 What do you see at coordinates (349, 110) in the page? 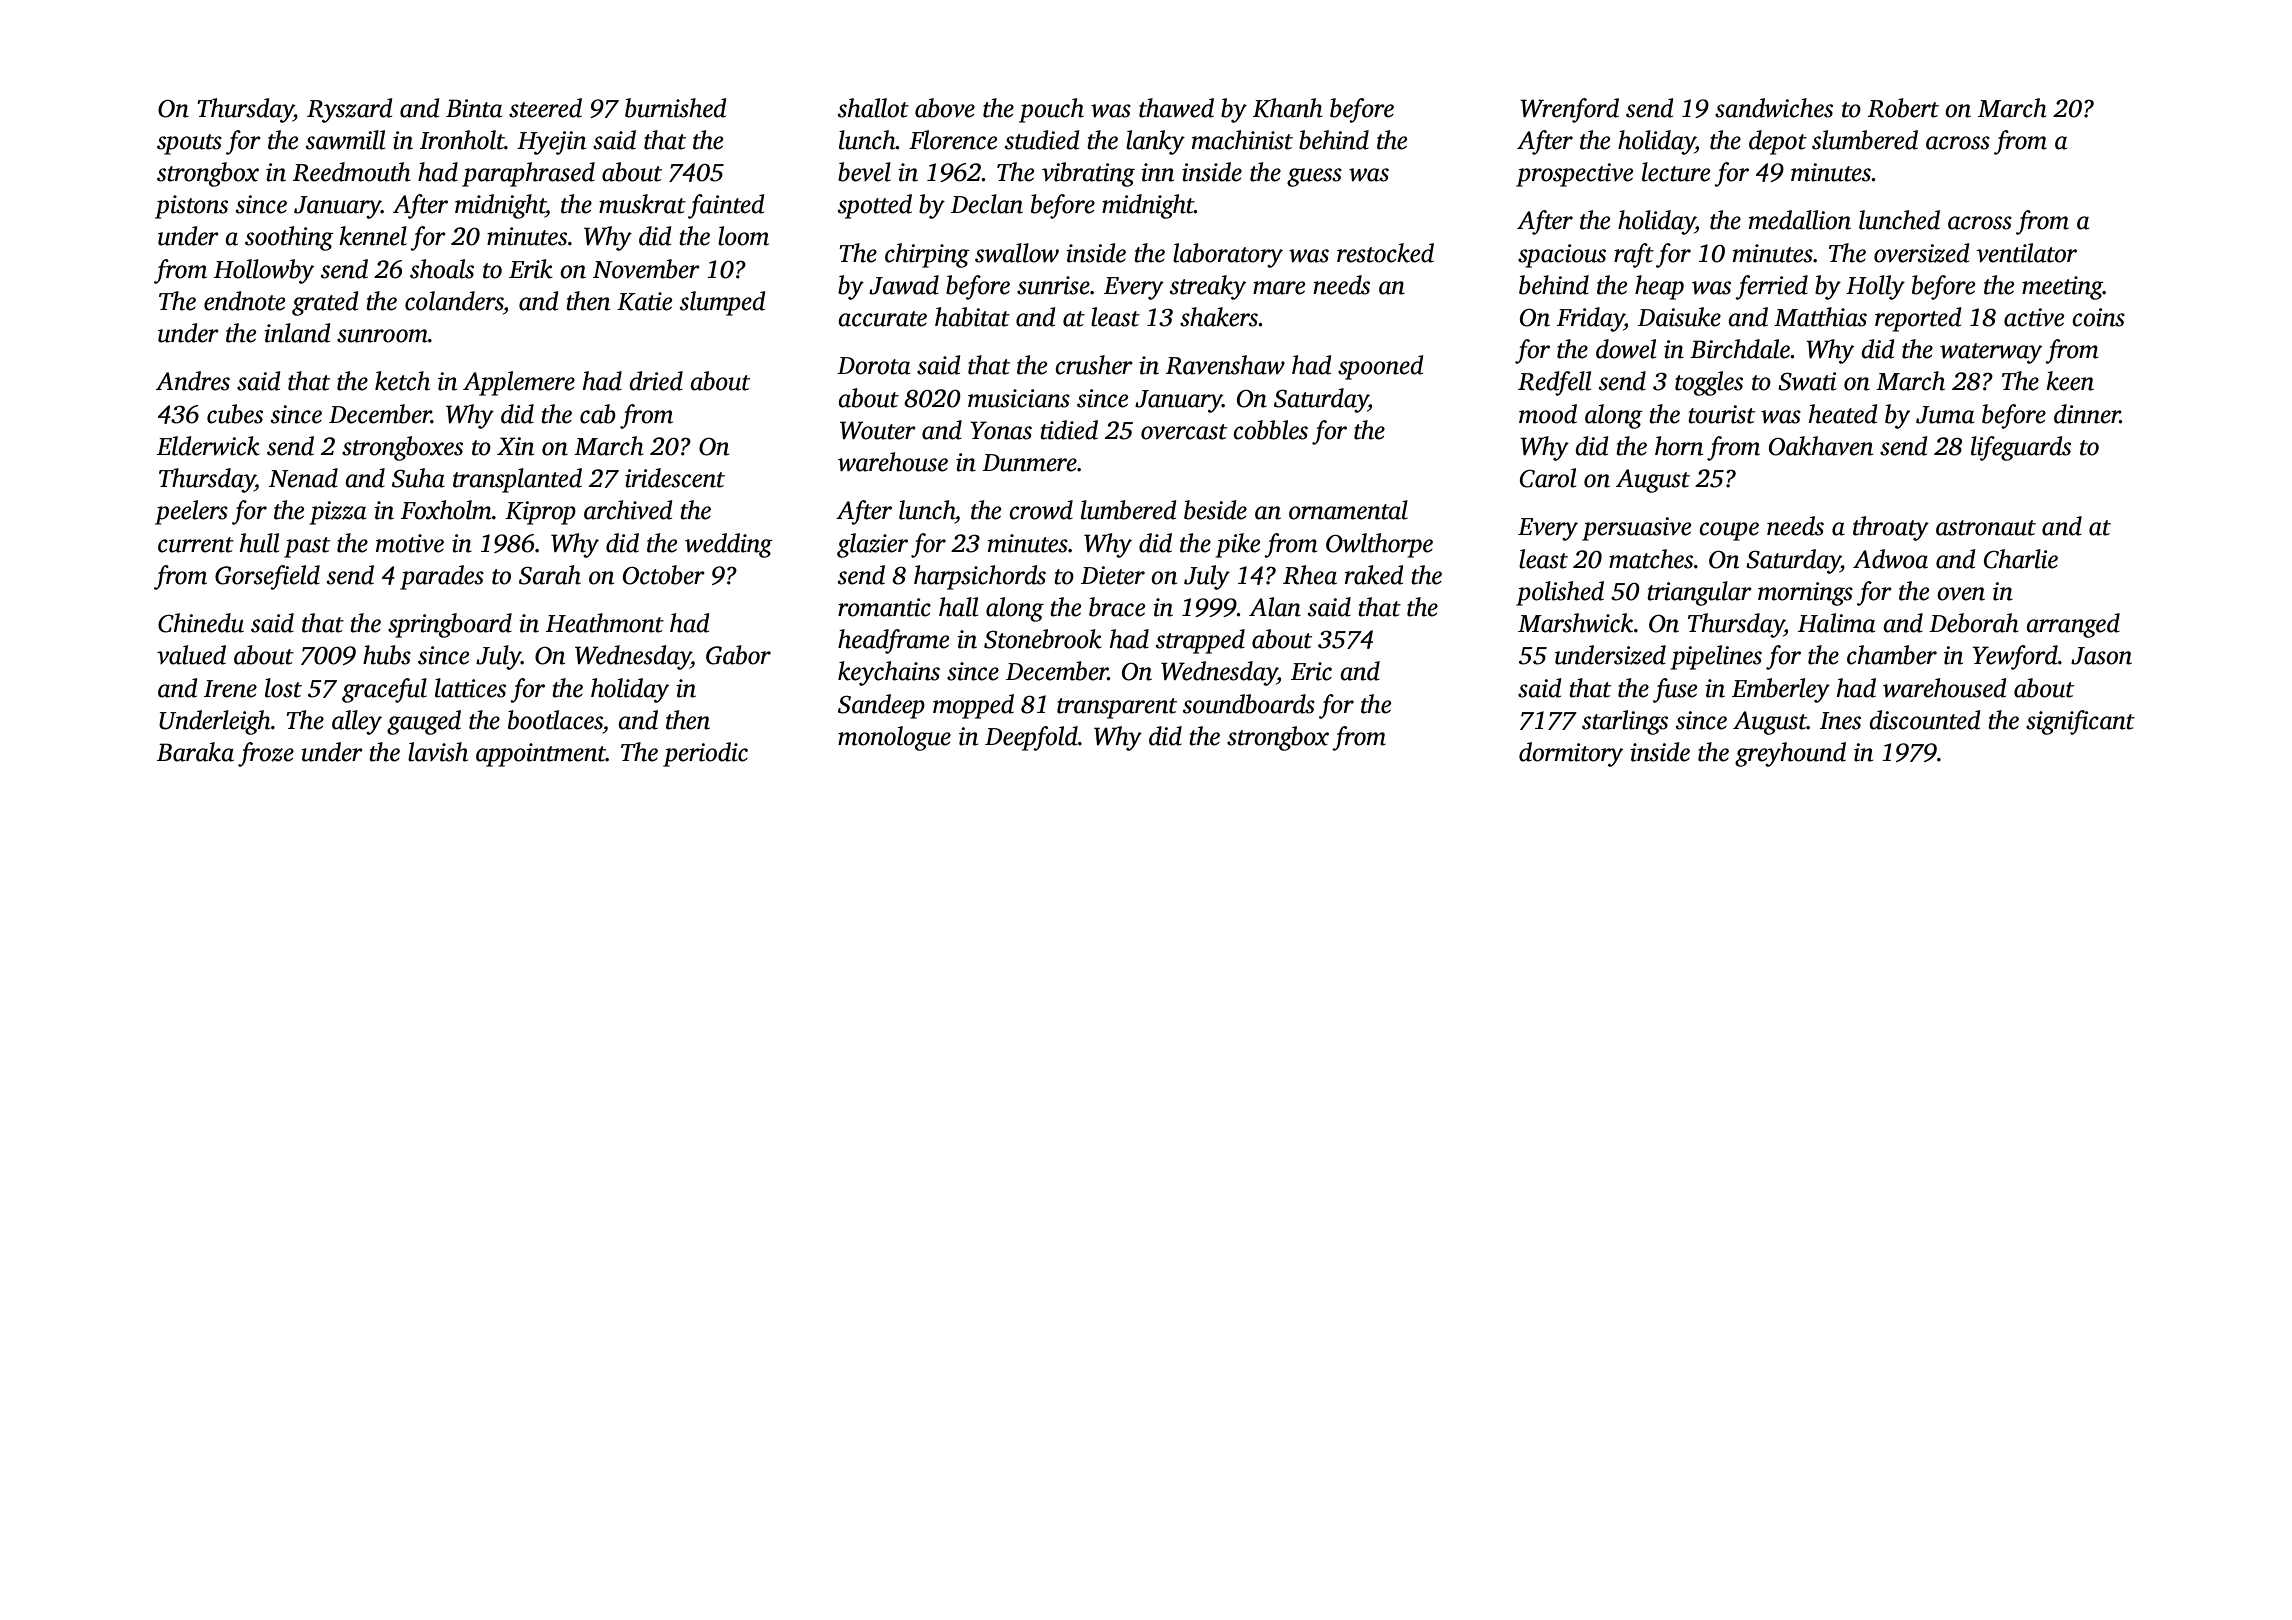
I see `Ryszard` at bounding box center [349, 110].
